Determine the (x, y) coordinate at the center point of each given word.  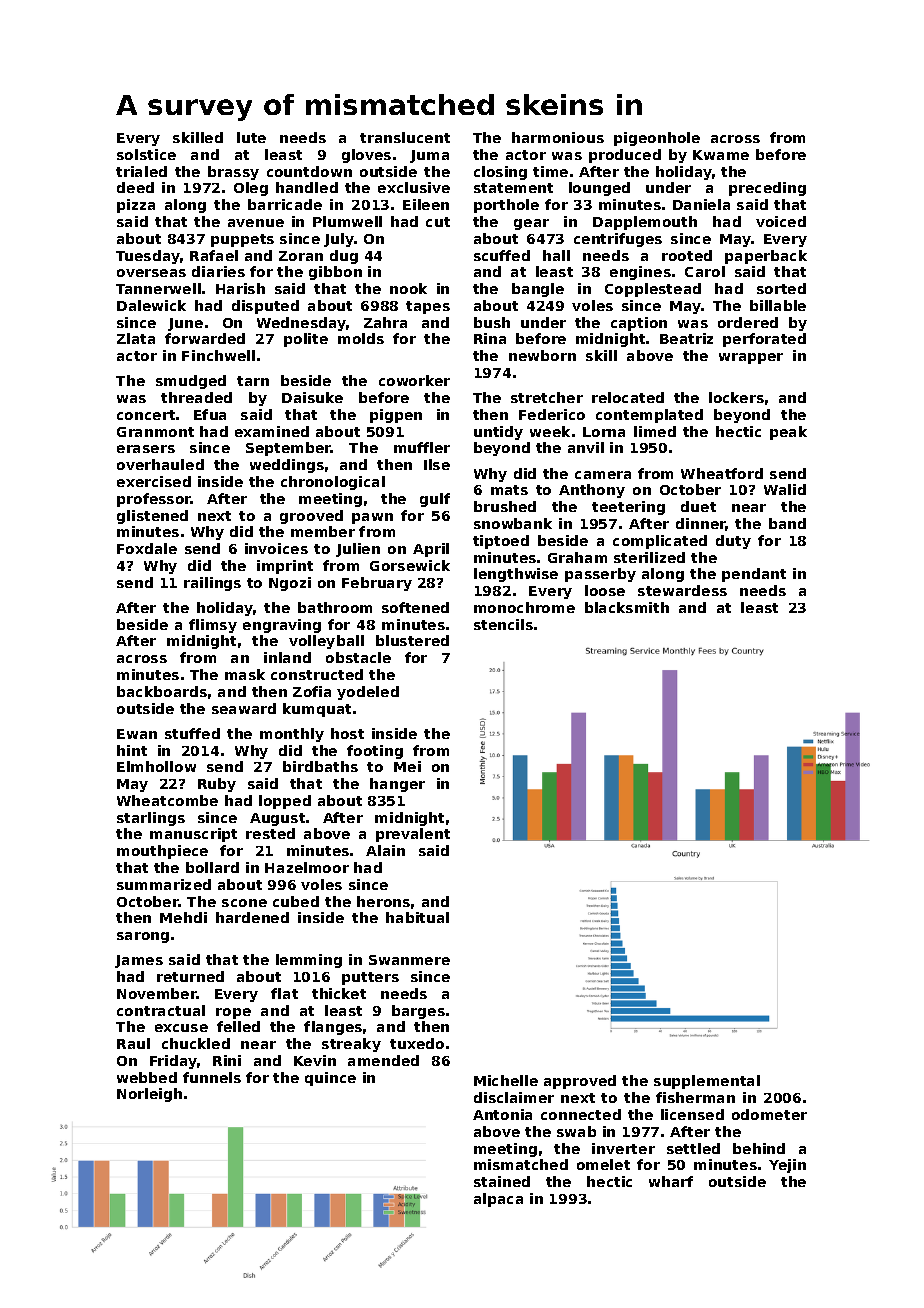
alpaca (498, 1200)
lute (251, 137)
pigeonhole (657, 139)
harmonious (558, 137)
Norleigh (149, 1095)
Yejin (787, 1166)
